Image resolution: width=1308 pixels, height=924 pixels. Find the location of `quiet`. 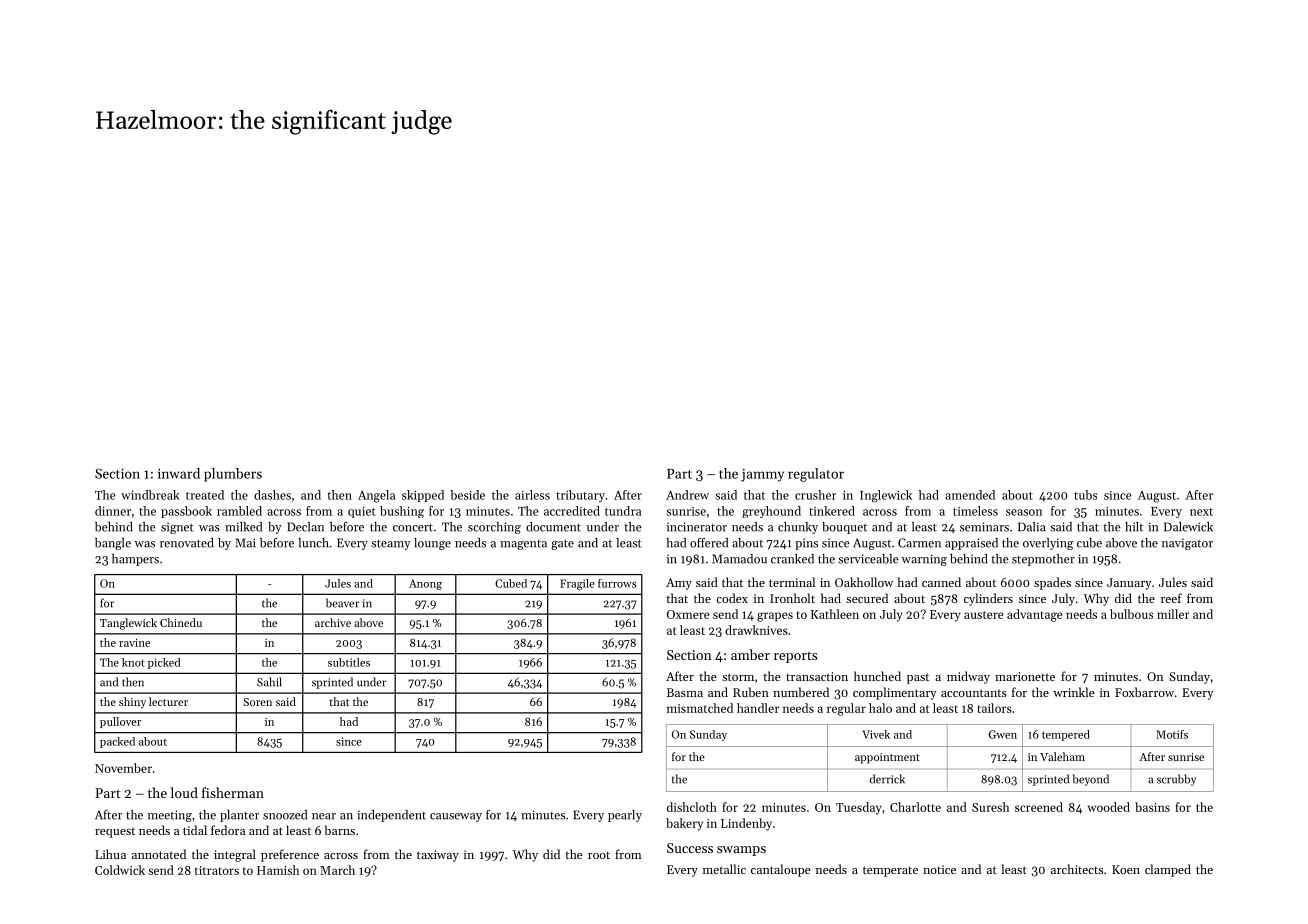

quiet is located at coordinates (362, 512).
